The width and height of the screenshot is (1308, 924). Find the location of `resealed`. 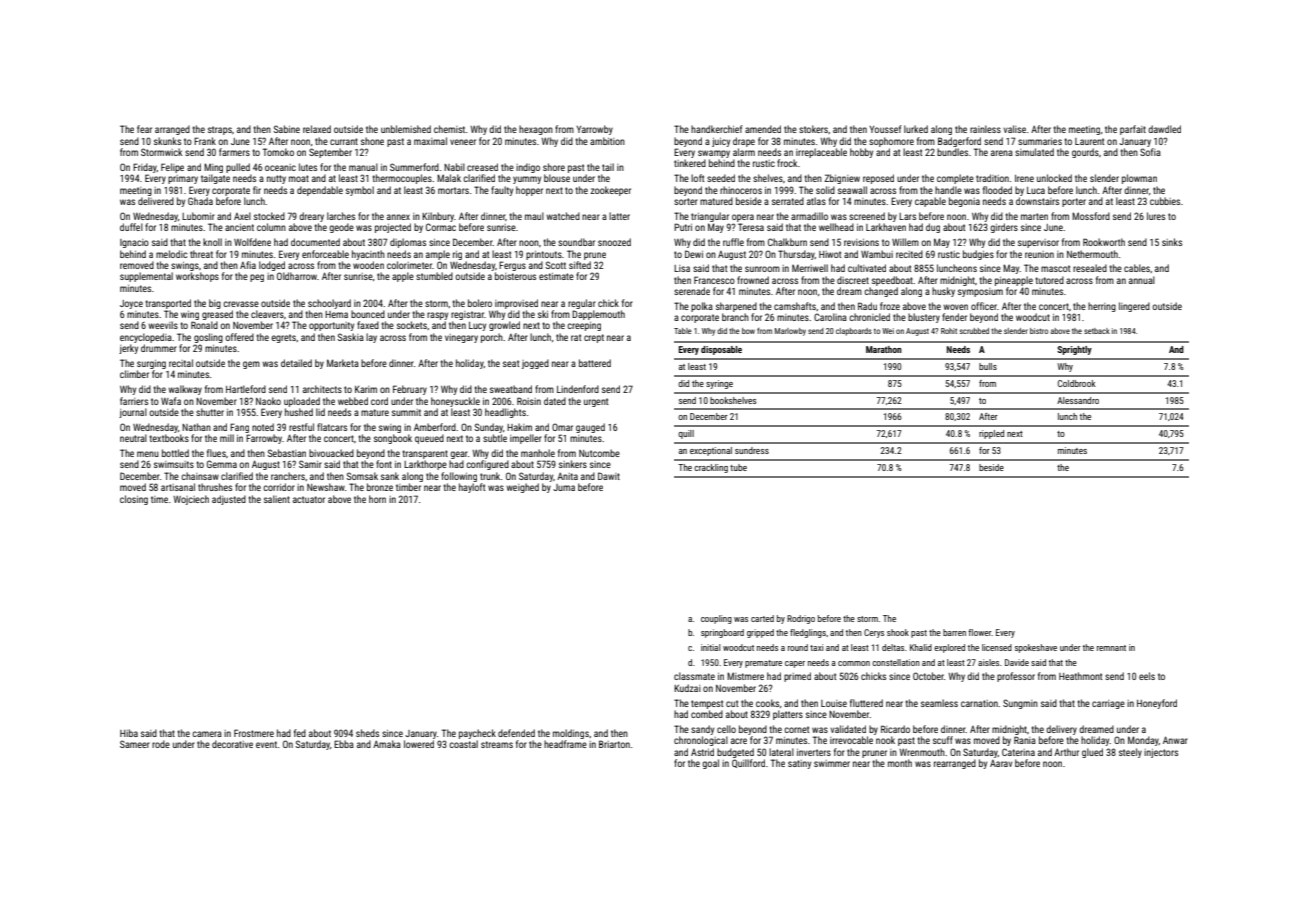

resealed is located at coordinates (1090, 268).
